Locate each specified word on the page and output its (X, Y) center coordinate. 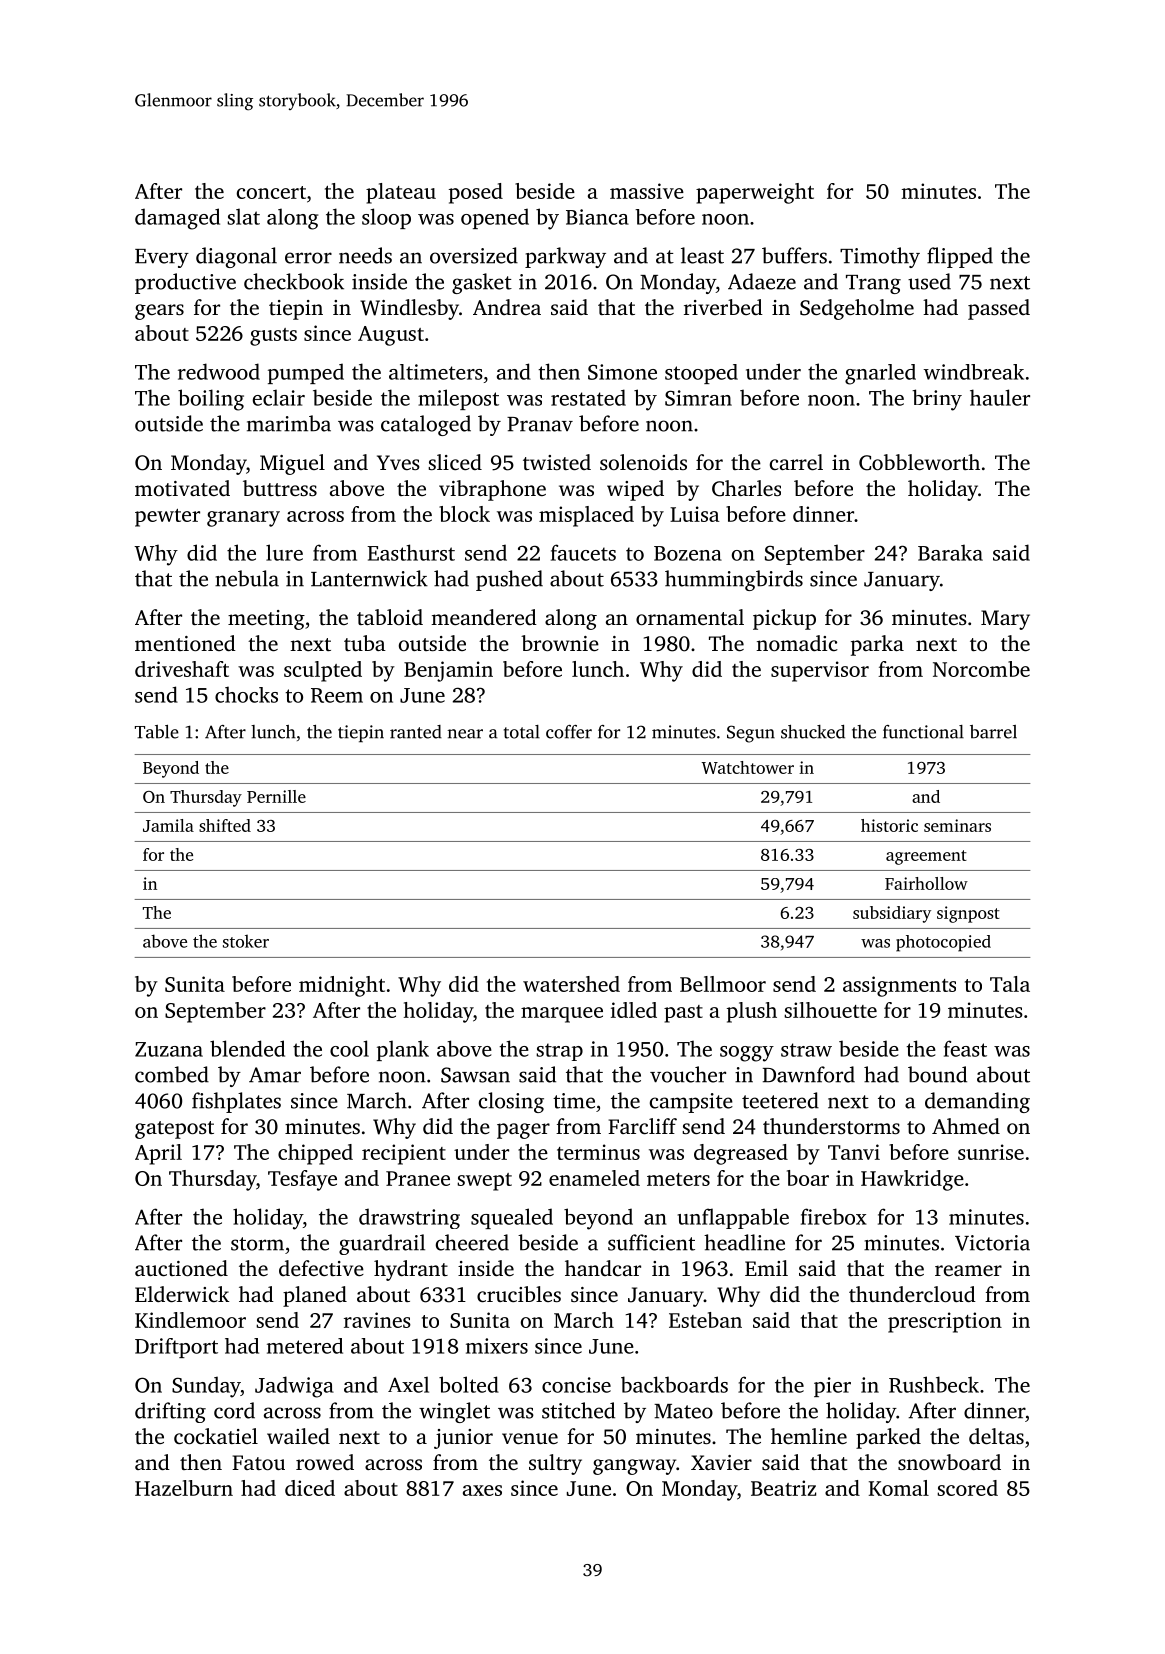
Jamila (168, 825)
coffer (569, 732)
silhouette (830, 1010)
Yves (398, 462)
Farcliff (642, 1126)
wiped (635, 490)
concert (271, 192)
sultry (555, 1464)
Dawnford (809, 1074)
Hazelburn (184, 1488)
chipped (315, 1154)
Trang (873, 284)
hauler (1000, 397)
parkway (565, 257)
